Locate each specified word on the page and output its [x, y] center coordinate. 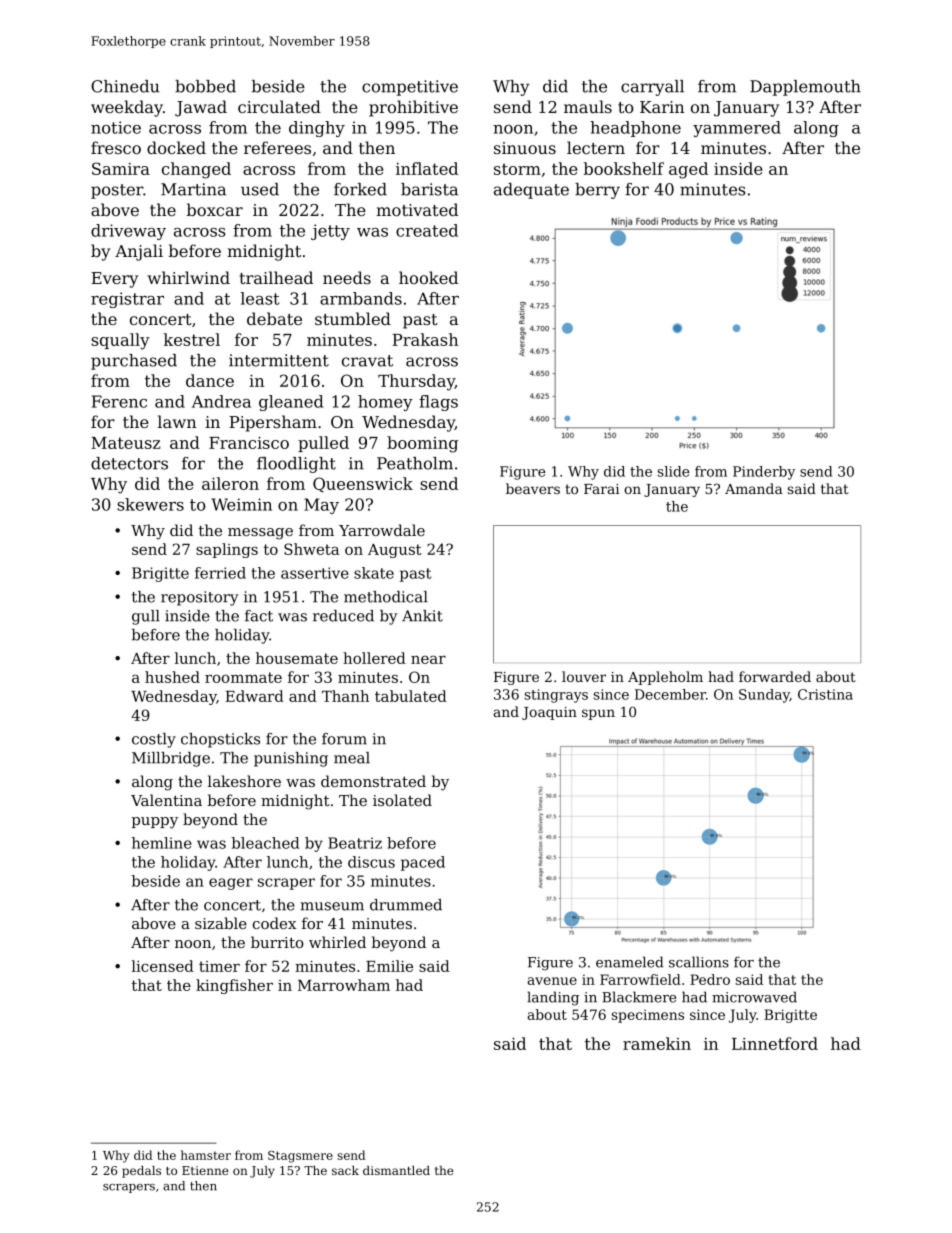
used [260, 189]
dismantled [396, 1170]
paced [423, 863]
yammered [737, 129]
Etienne [205, 1170]
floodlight [296, 465]
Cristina [825, 694]
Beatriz [355, 843]
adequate [531, 191]
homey [385, 403]
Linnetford [775, 1043]
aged [688, 170]
